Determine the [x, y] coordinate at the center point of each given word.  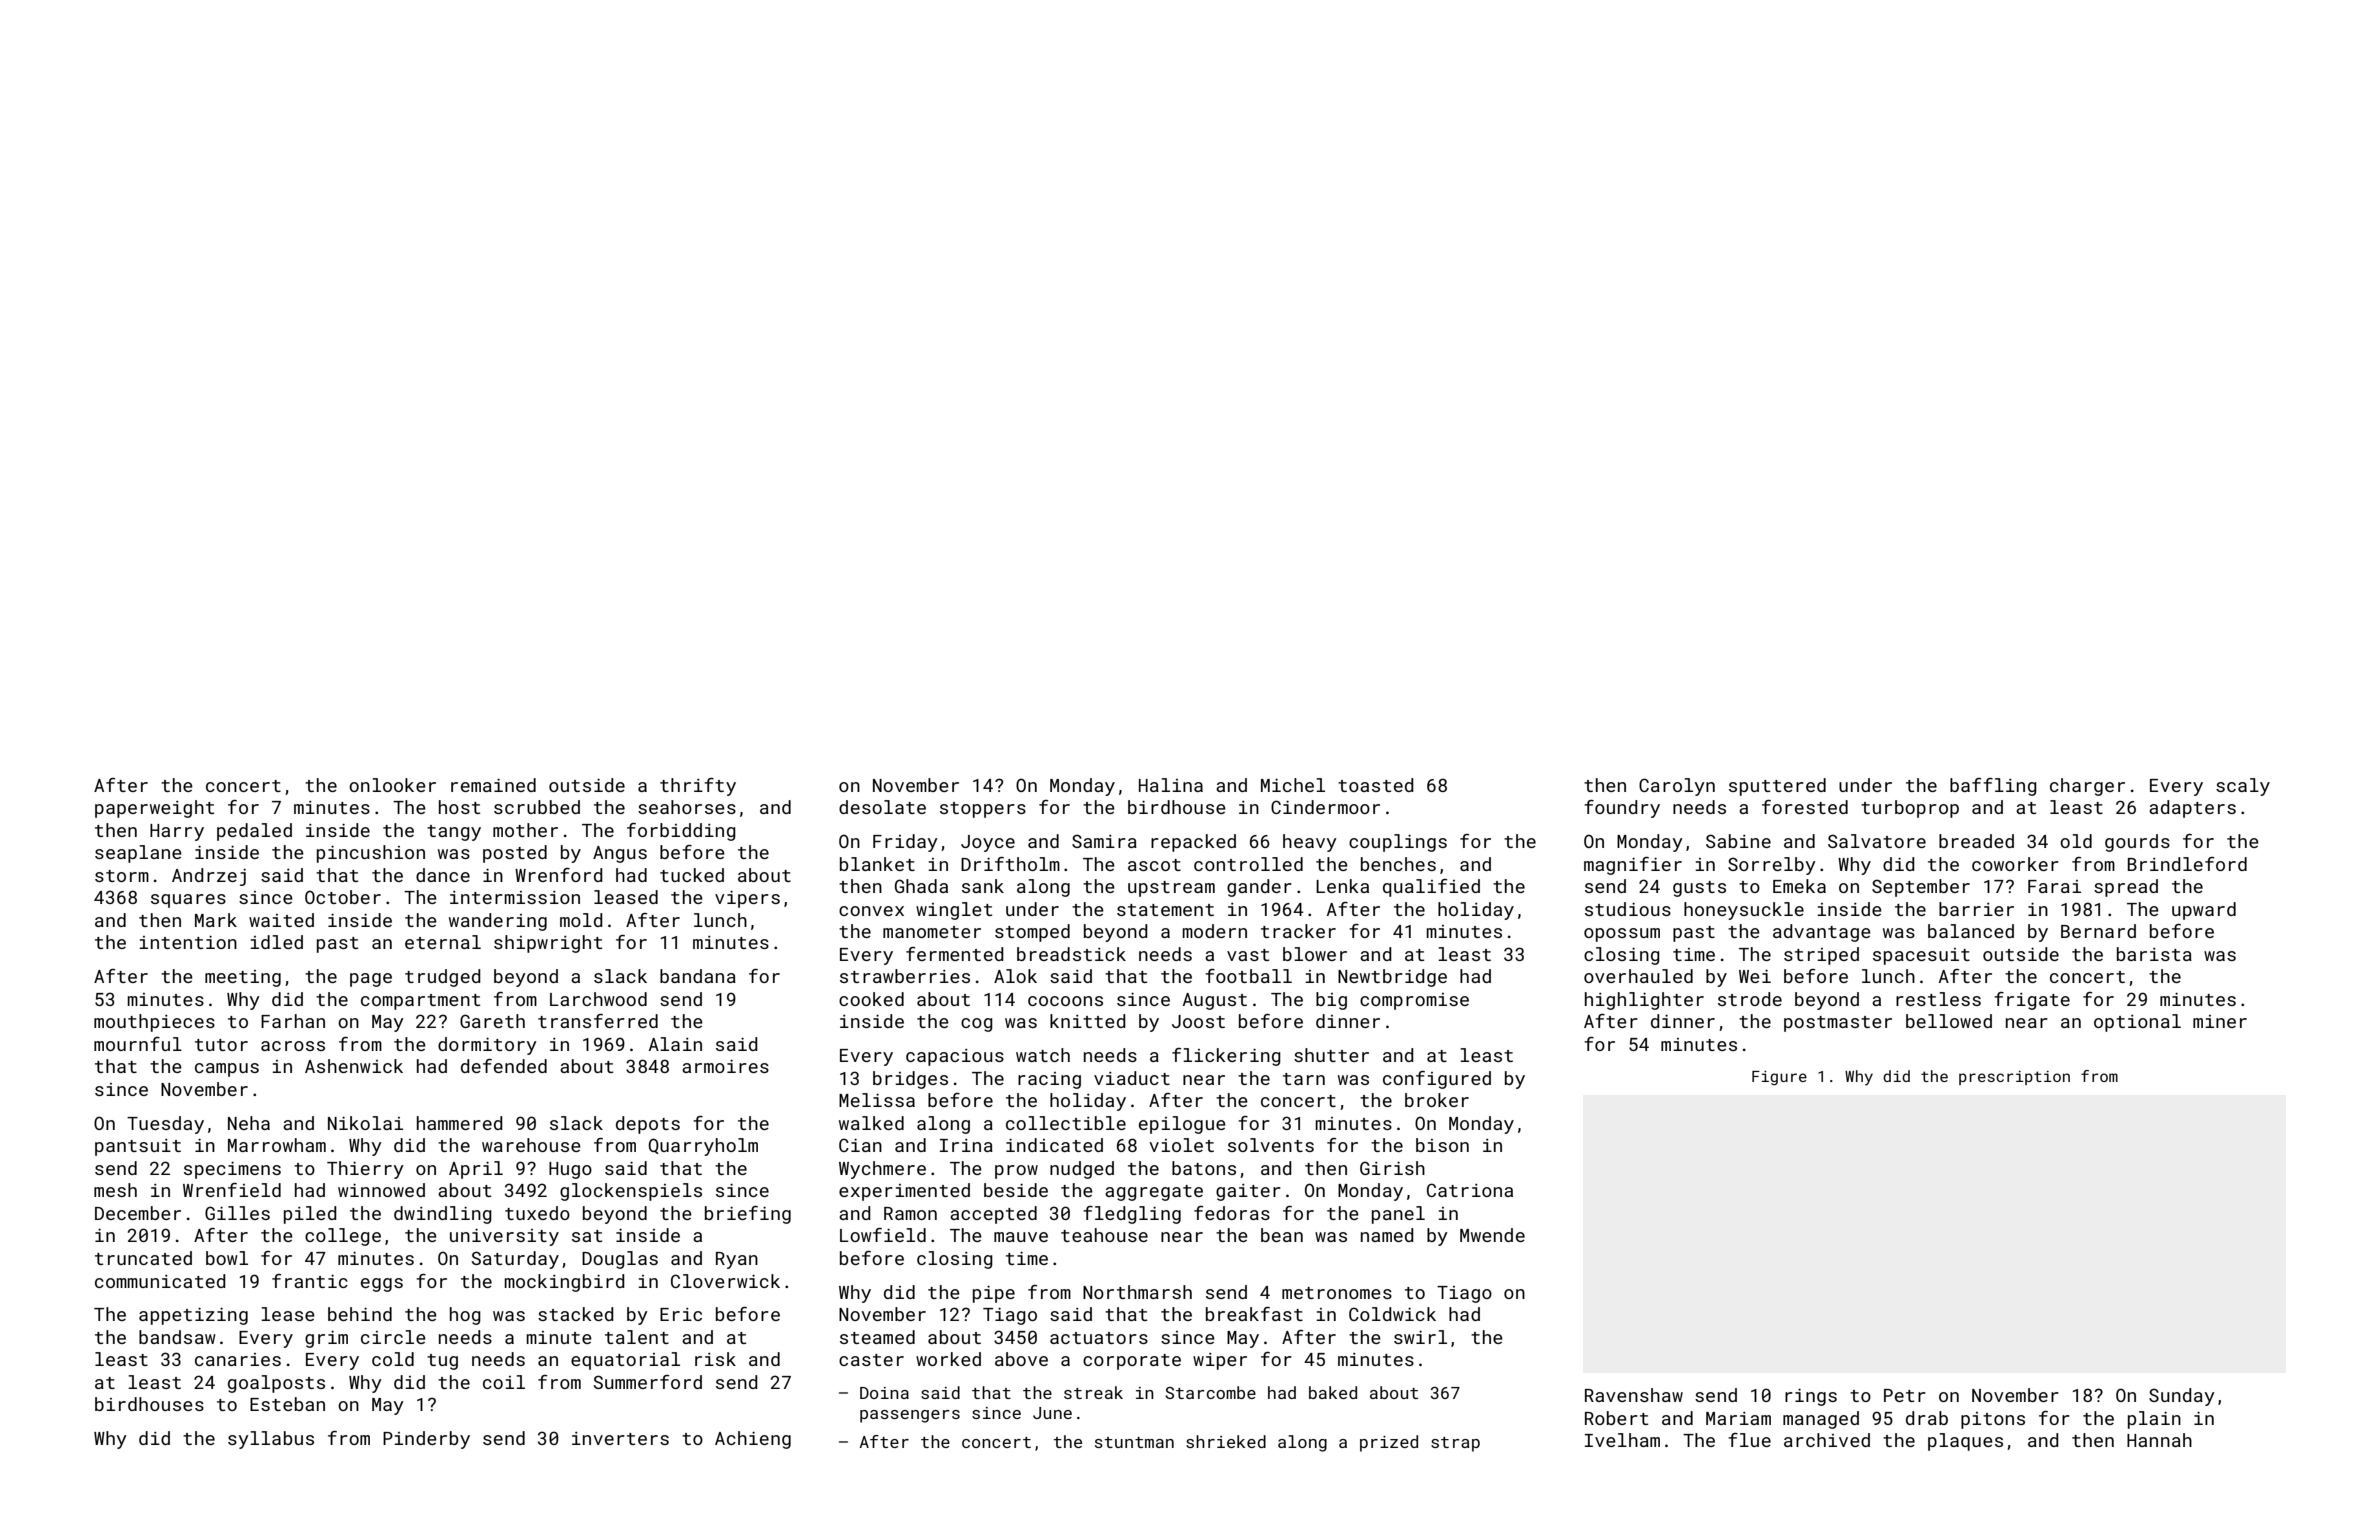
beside [1016, 1190]
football [1248, 976]
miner [2220, 1021]
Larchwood [598, 999]
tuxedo [537, 1213]
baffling [1993, 787]
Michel [1293, 785]
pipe [994, 1294]
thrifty [698, 787]
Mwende [1492, 1235]
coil [504, 1382]
